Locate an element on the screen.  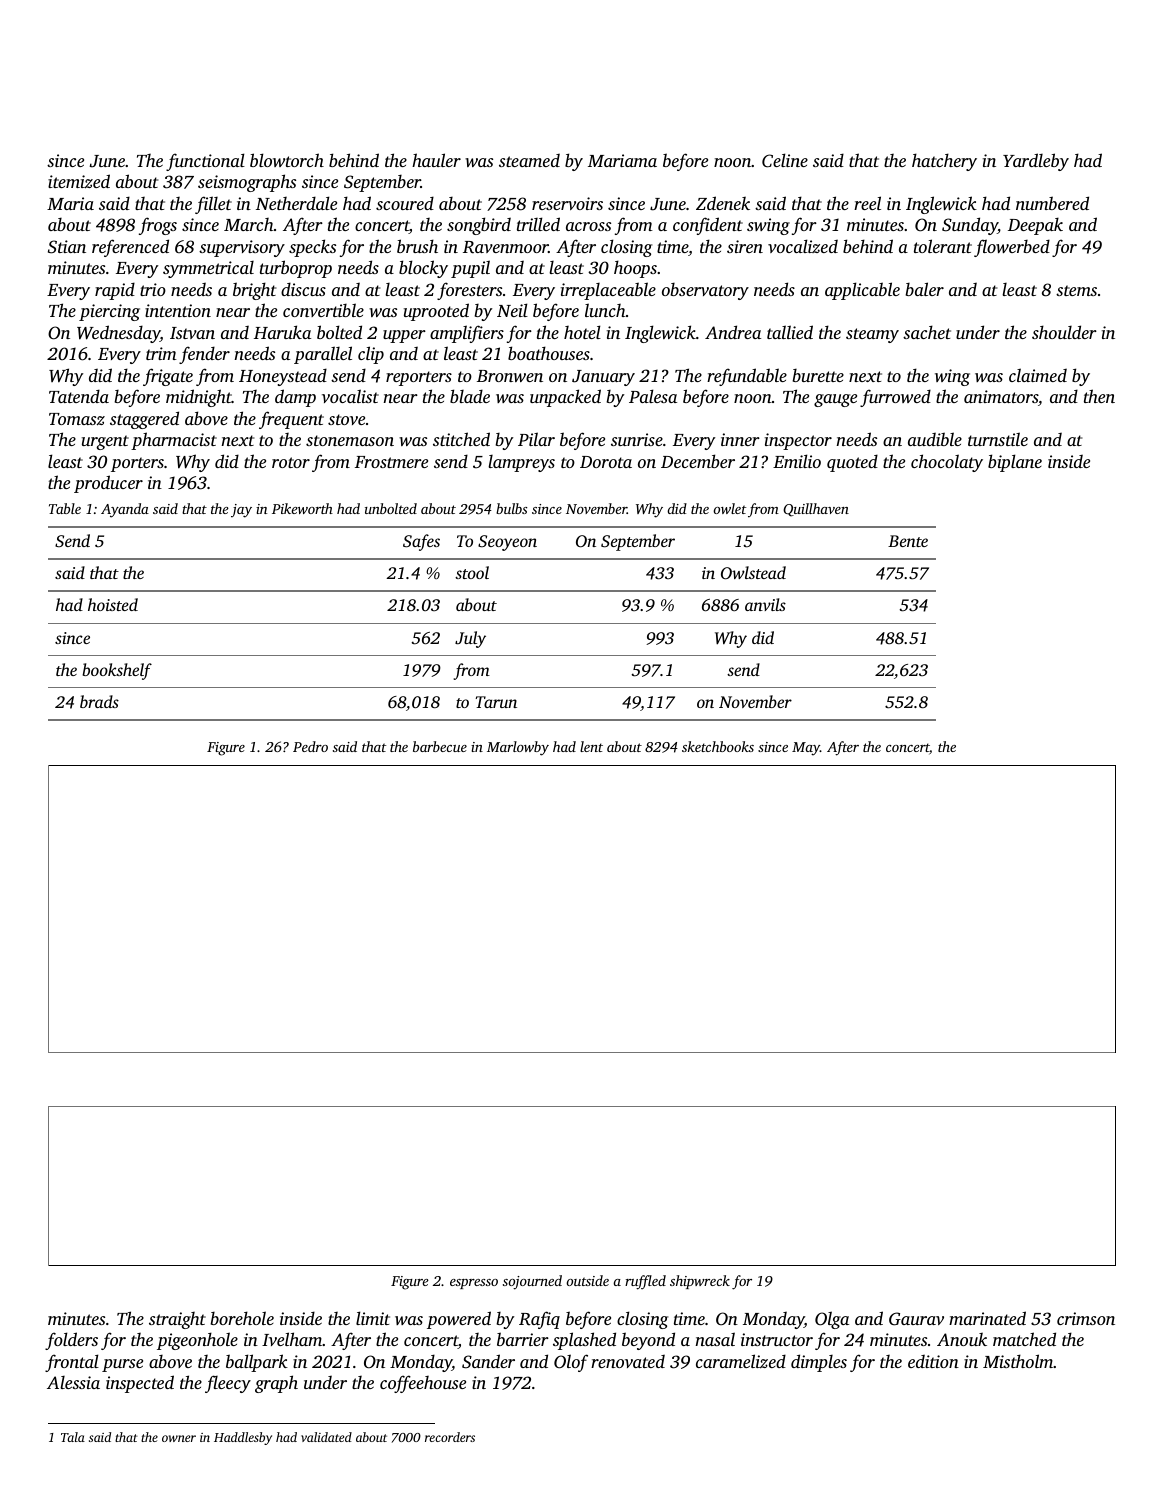
Haddlesby is located at coordinates (243, 1438).
